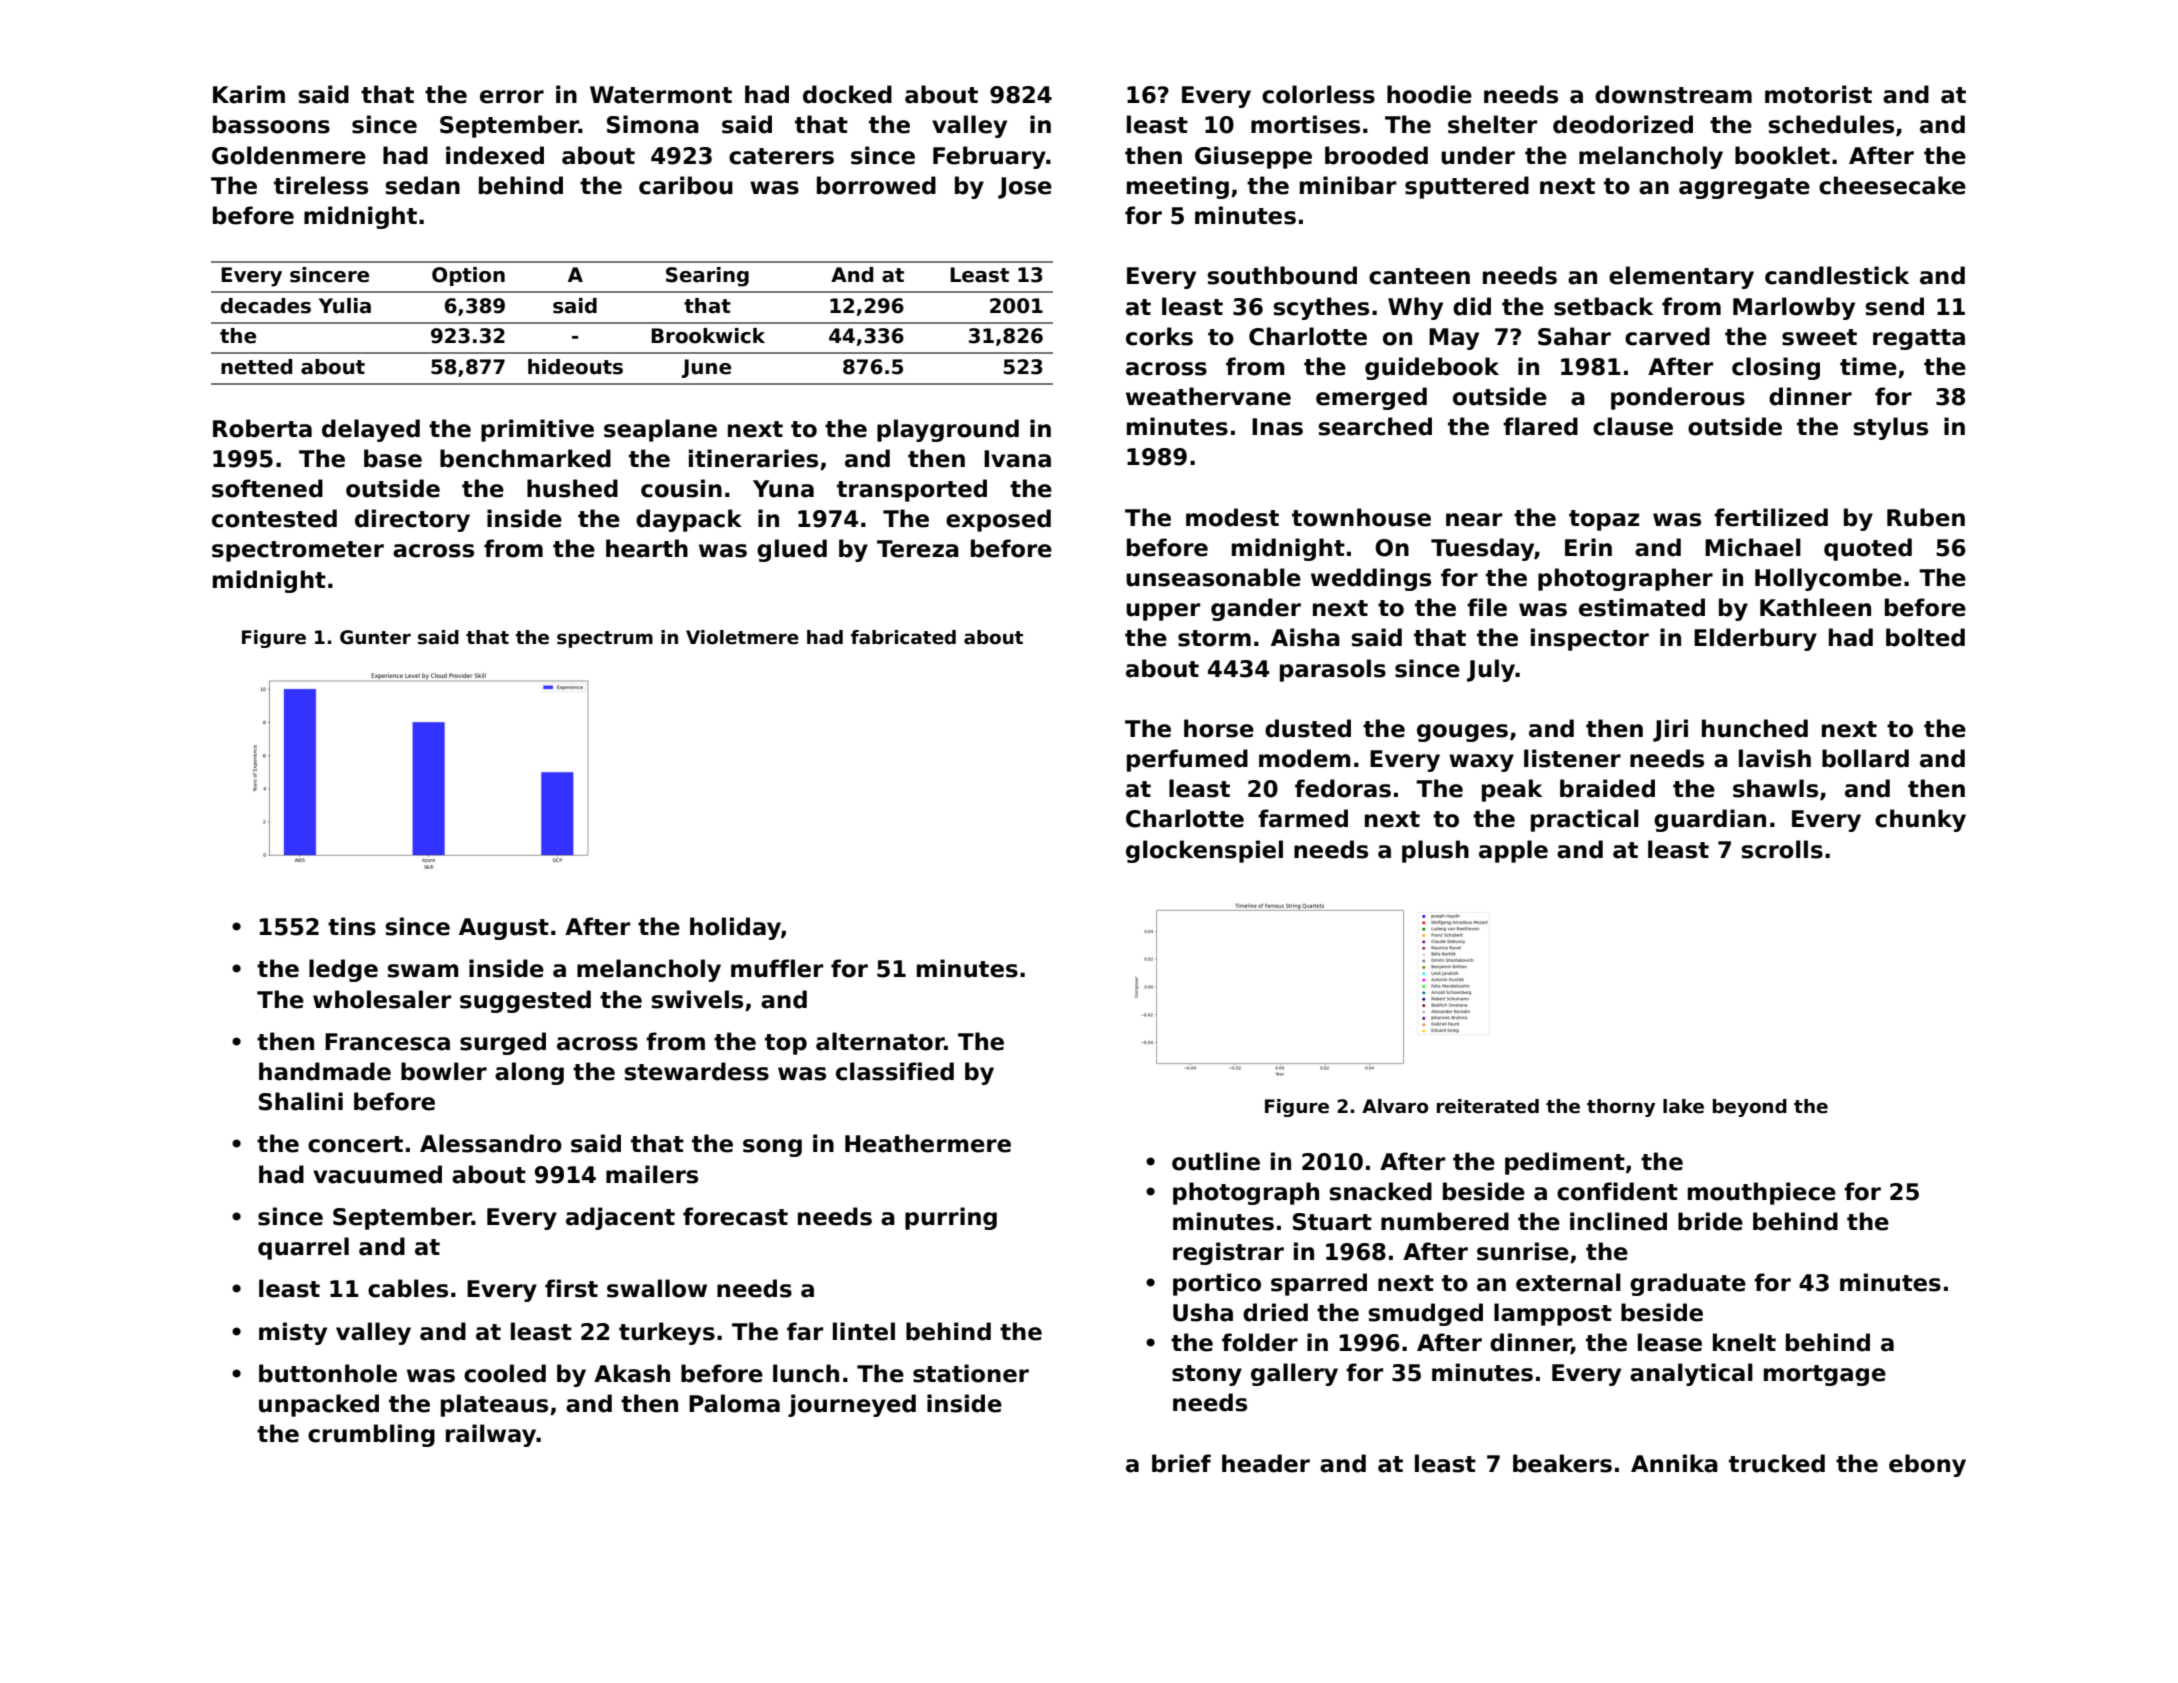 Image resolution: width=2178 pixels, height=1683 pixels. I want to click on Jiri, so click(1670, 730).
